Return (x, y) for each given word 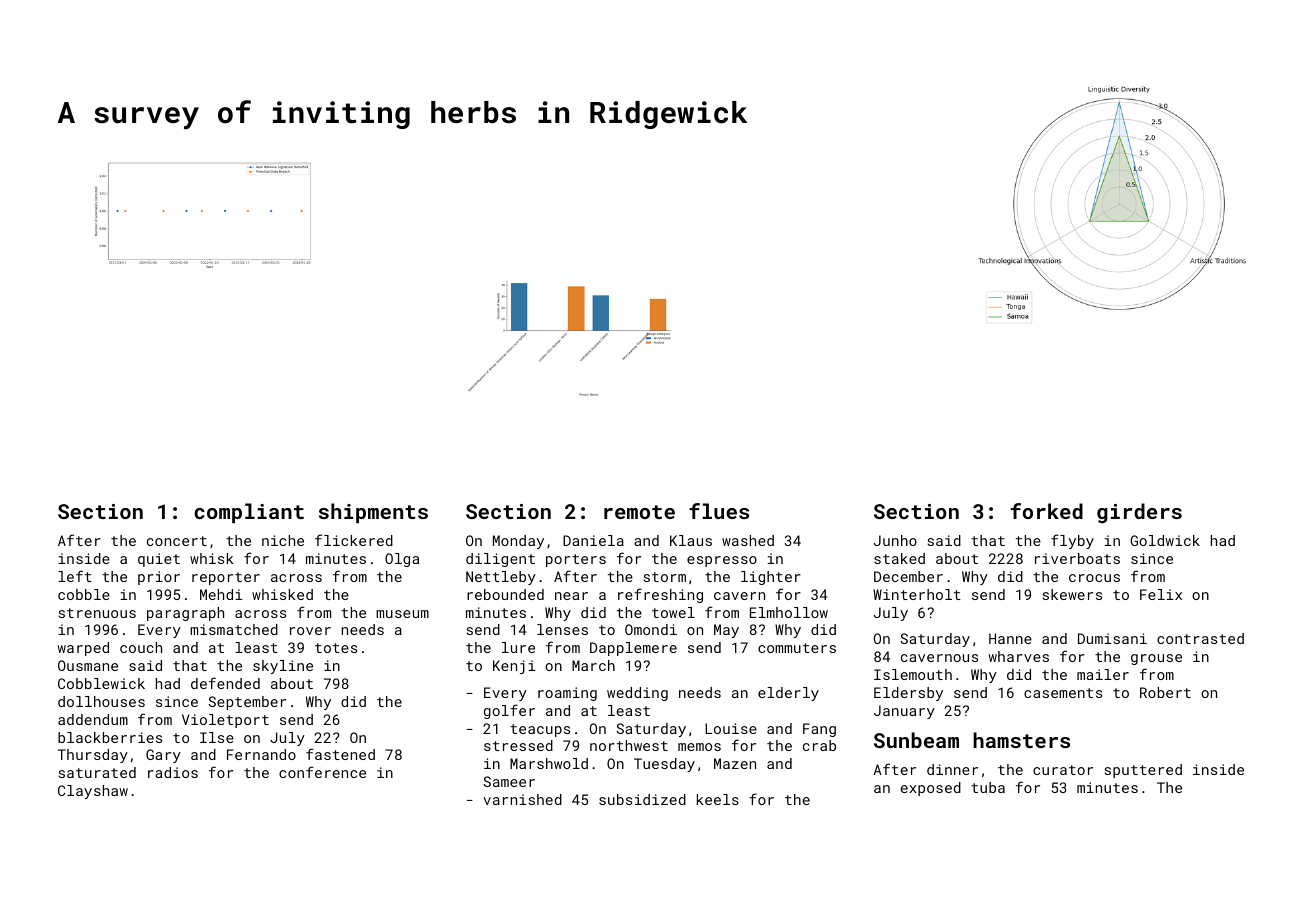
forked (1047, 511)
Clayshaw (93, 792)
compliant (249, 513)
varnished (522, 799)
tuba (988, 787)
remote (639, 512)
